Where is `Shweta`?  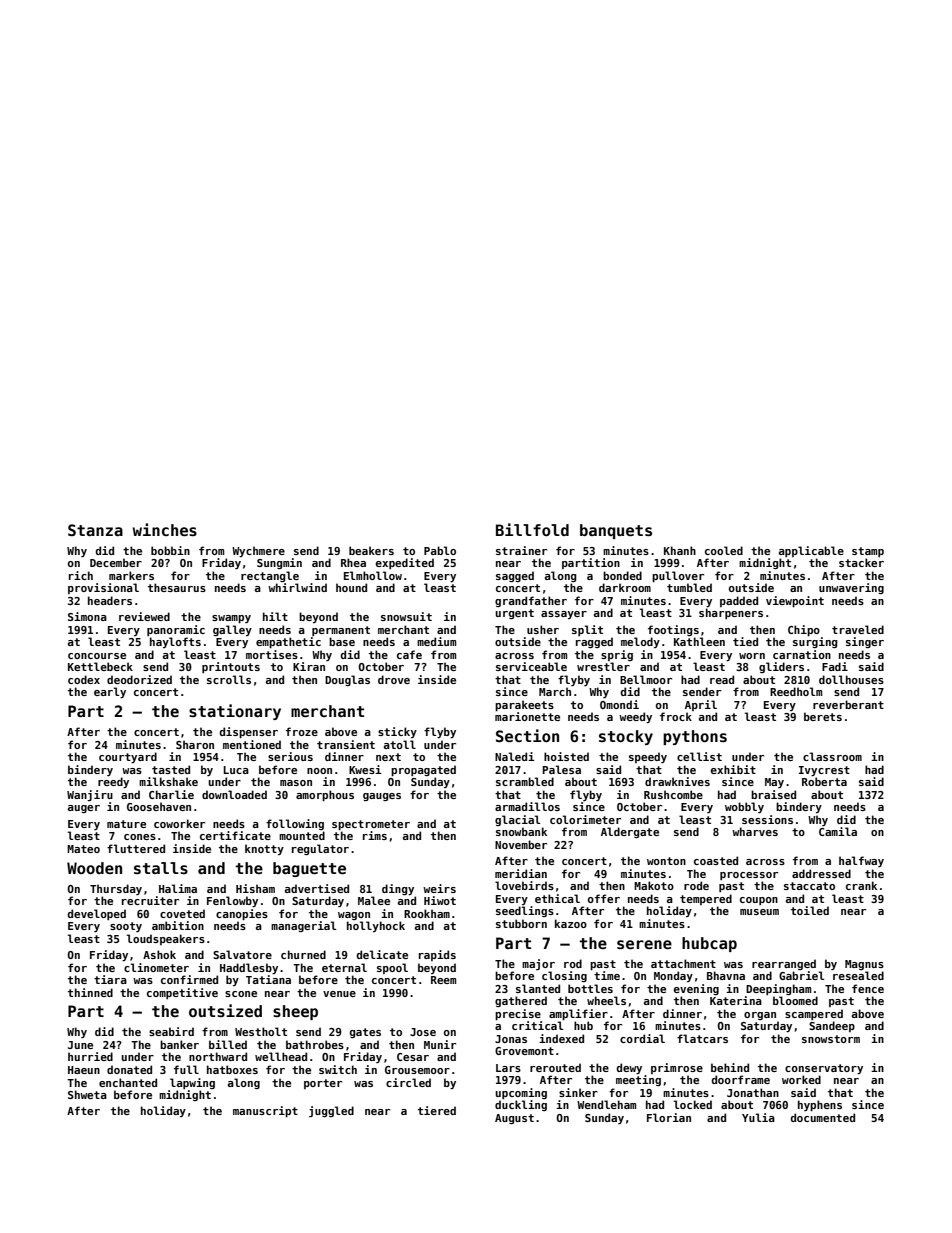
Shweta is located at coordinates (87, 1094).
